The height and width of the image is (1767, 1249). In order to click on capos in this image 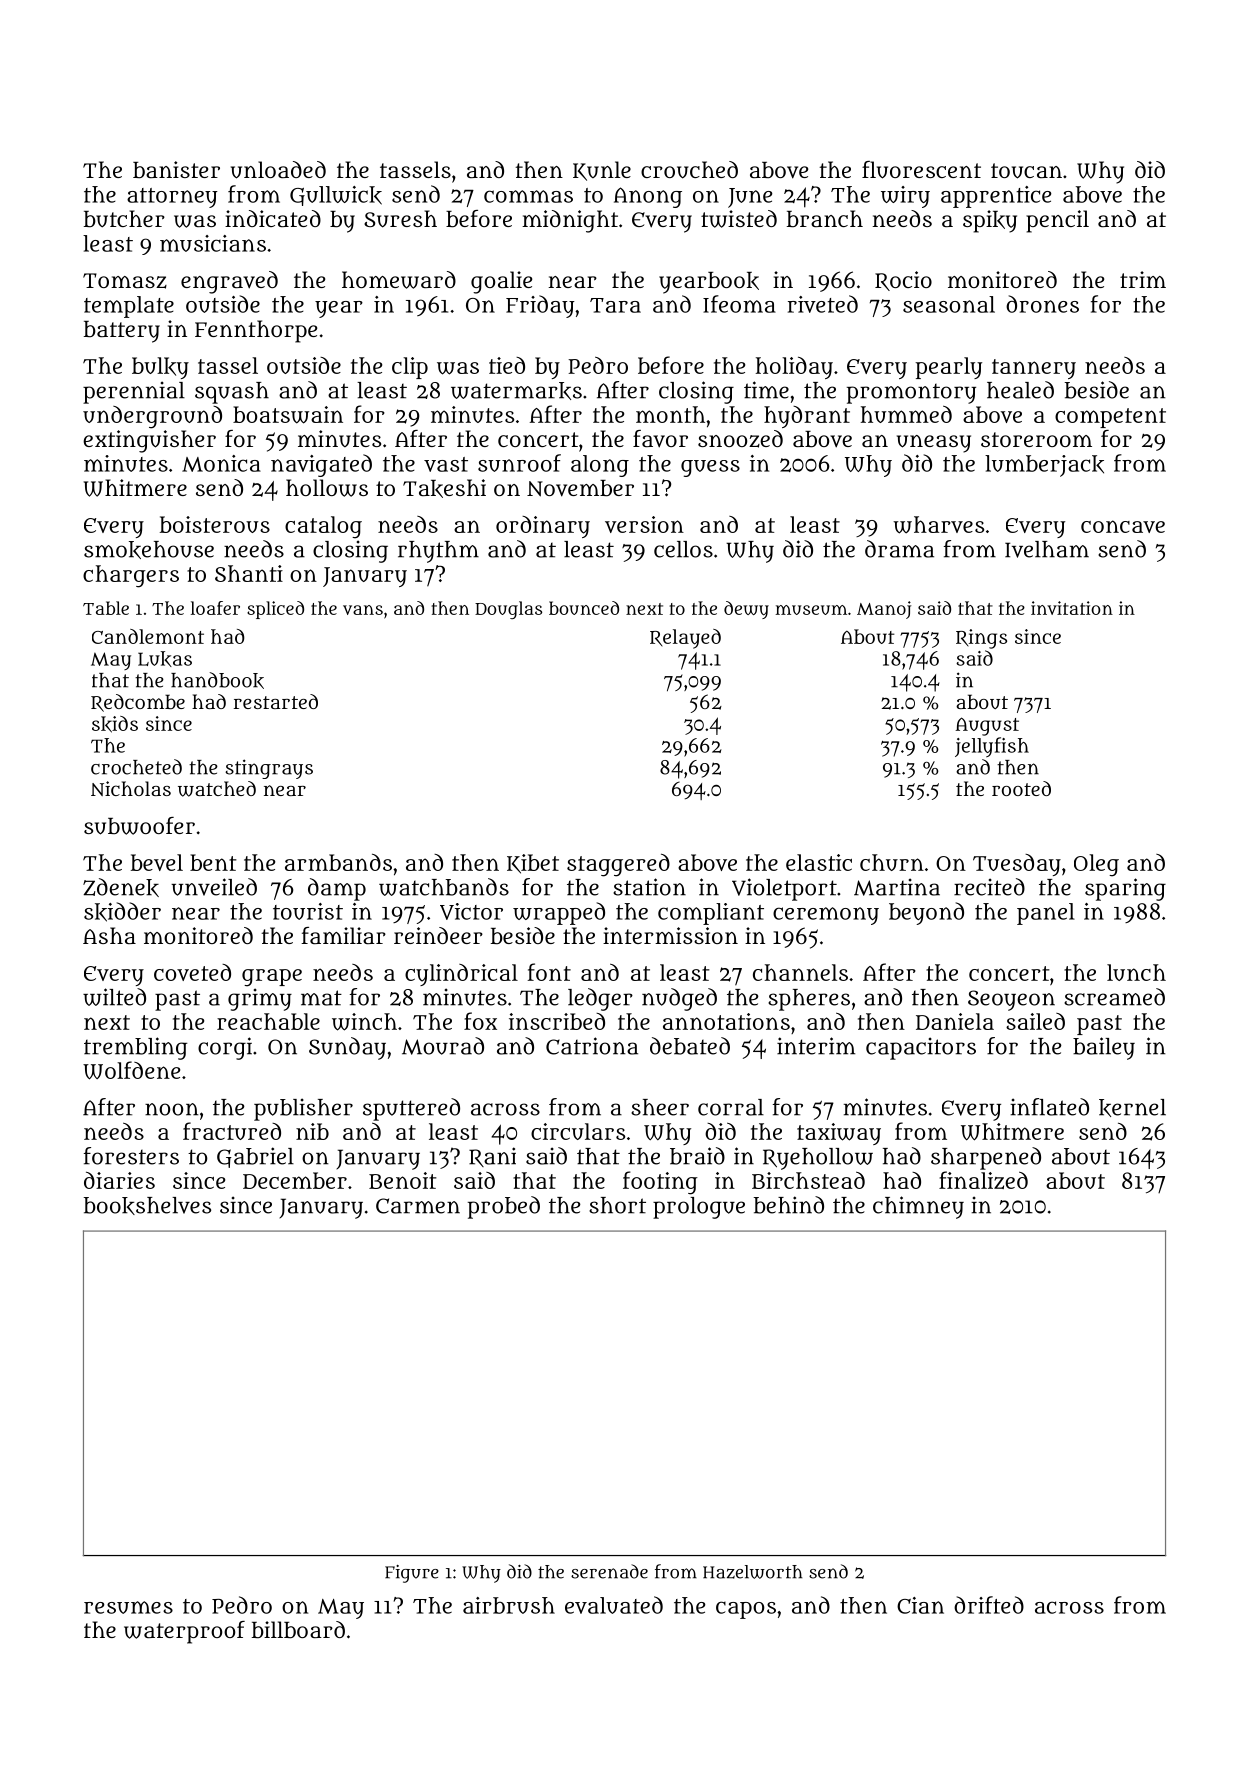, I will do `click(746, 1610)`.
